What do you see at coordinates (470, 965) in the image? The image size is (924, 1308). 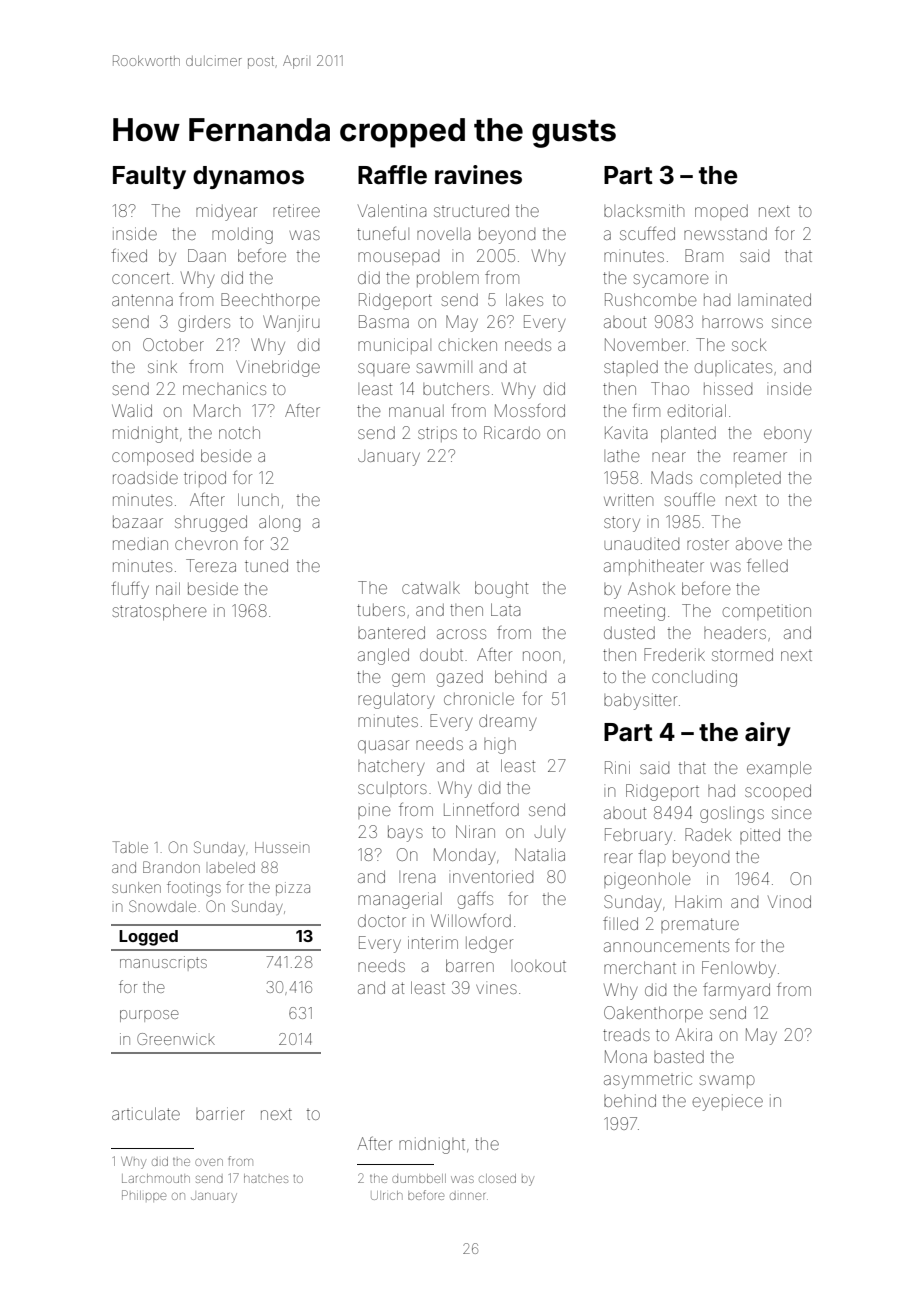 I see `barren` at bounding box center [470, 965].
